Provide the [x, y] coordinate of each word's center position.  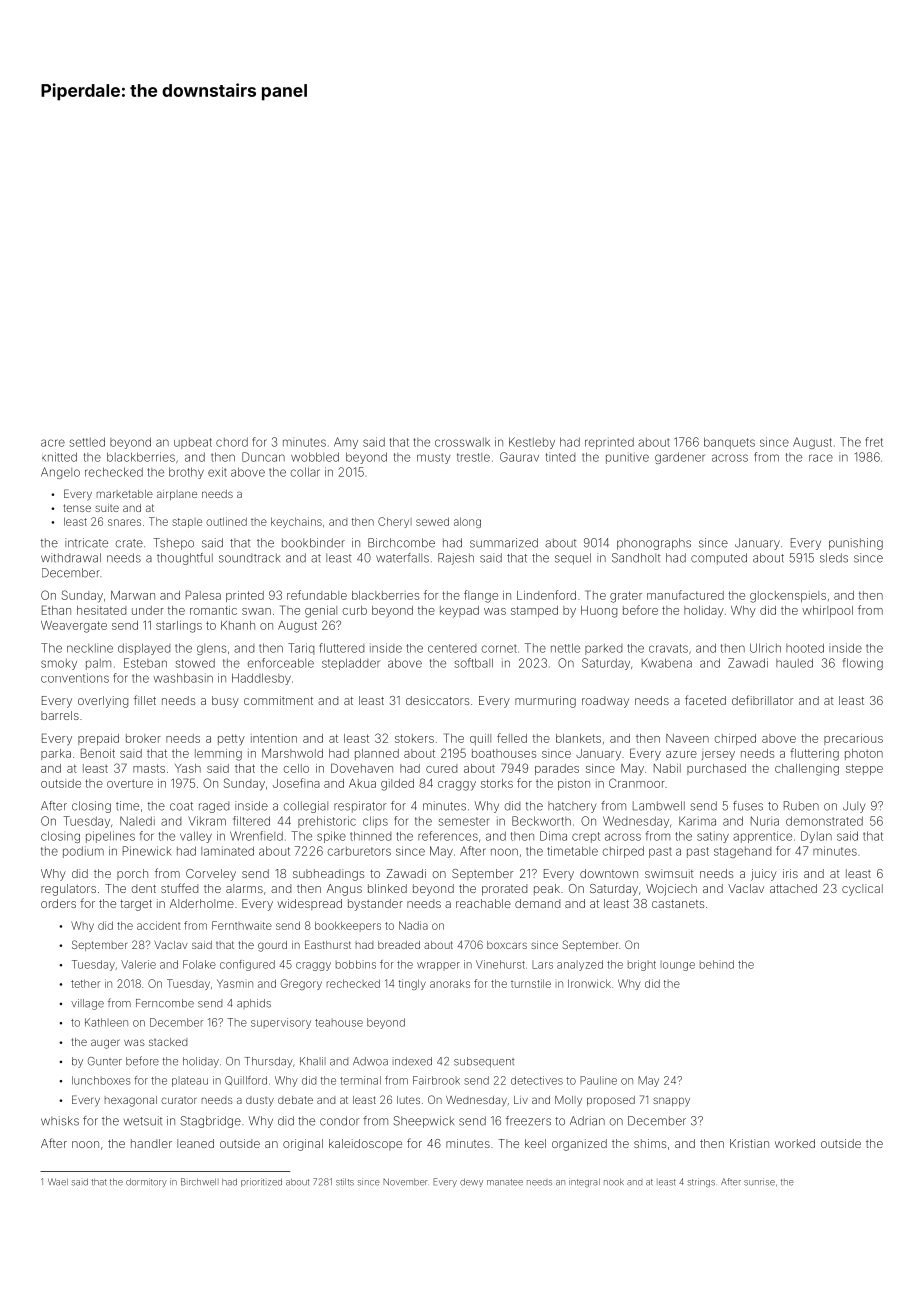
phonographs [654, 544]
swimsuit [669, 873]
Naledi [137, 821]
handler [151, 1143]
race [821, 458]
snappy [671, 1101]
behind [717, 964]
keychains [296, 522]
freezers [528, 1121]
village [87, 1004]
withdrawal [71, 558]
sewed [432, 521]
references [448, 836]
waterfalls [402, 558]
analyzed [580, 965]
